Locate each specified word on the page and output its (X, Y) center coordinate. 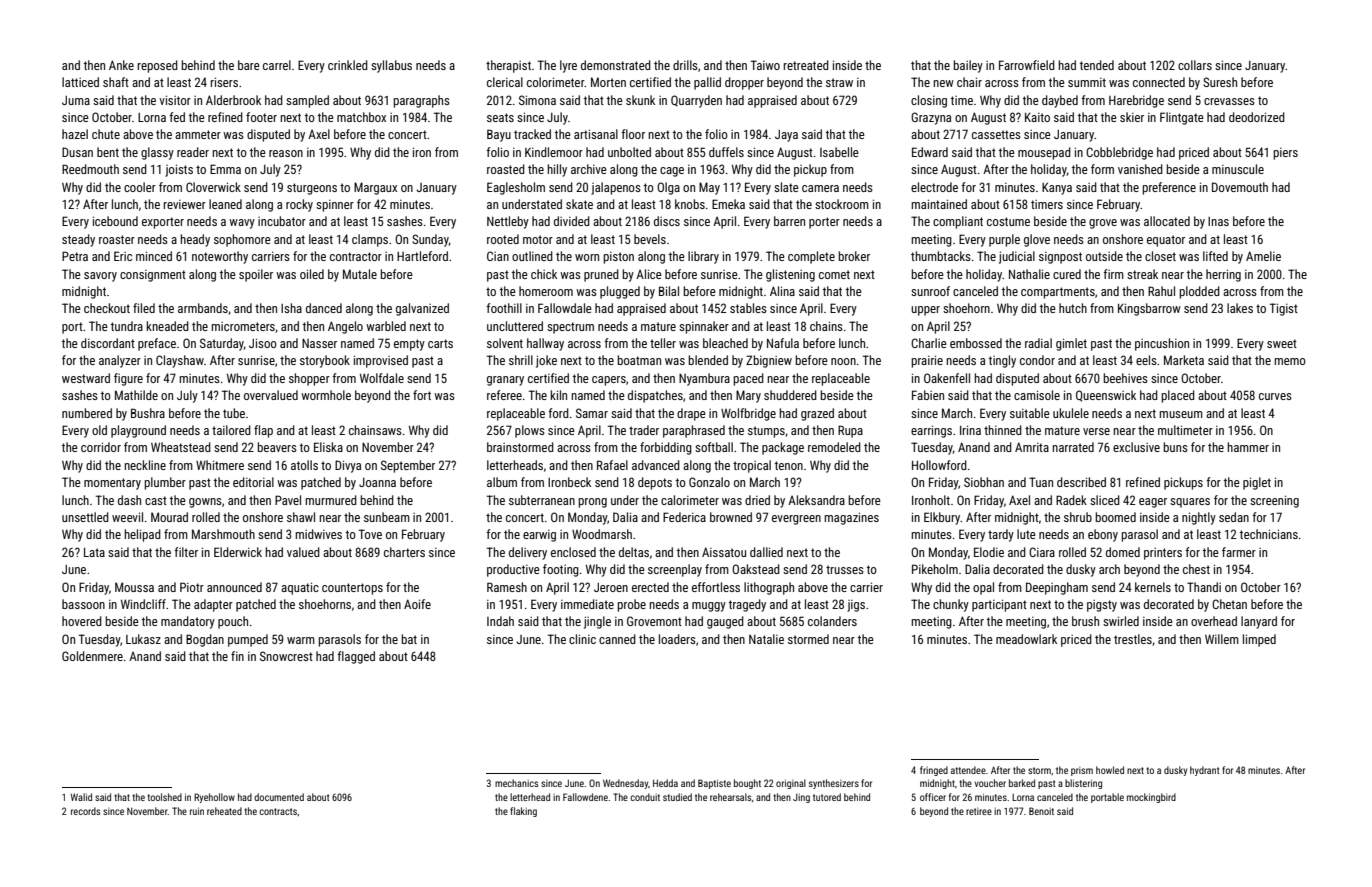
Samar (592, 413)
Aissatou (724, 552)
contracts (278, 811)
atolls (304, 465)
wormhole (326, 395)
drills (685, 65)
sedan (1234, 517)
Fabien (928, 395)
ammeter (198, 134)
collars (1195, 65)
